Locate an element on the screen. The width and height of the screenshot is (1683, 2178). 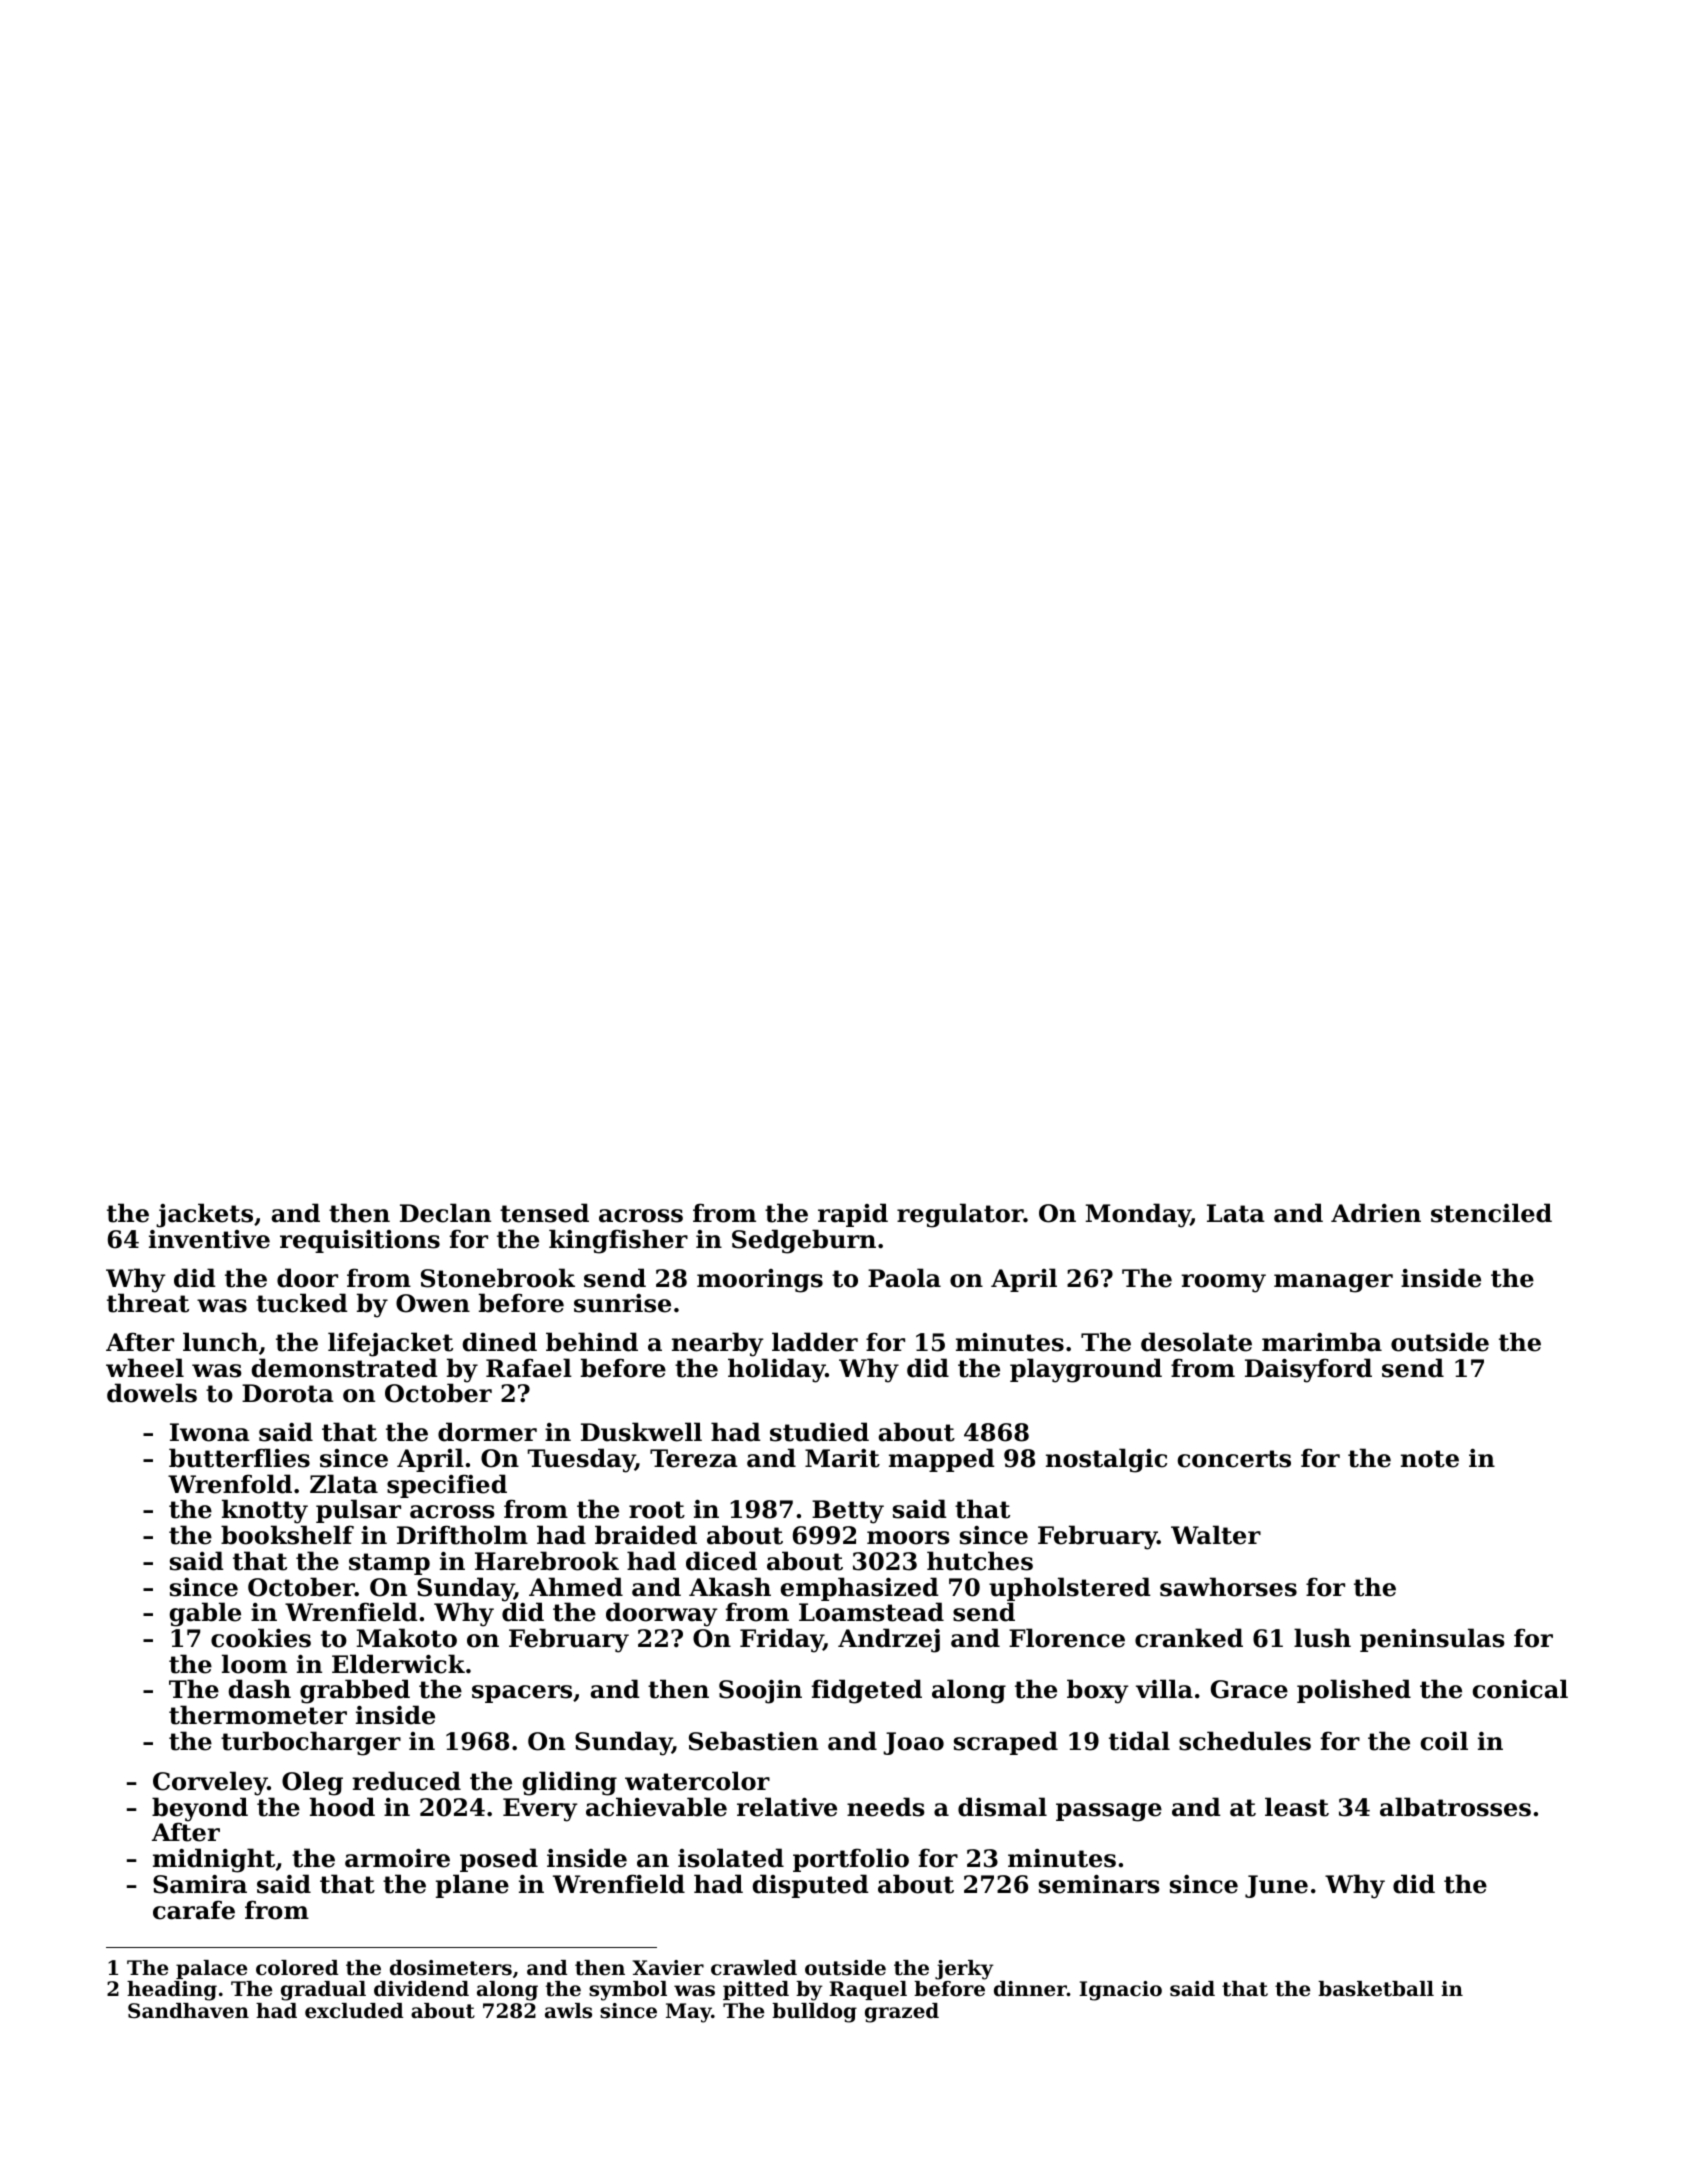
manager is located at coordinates (1333, 1283).
